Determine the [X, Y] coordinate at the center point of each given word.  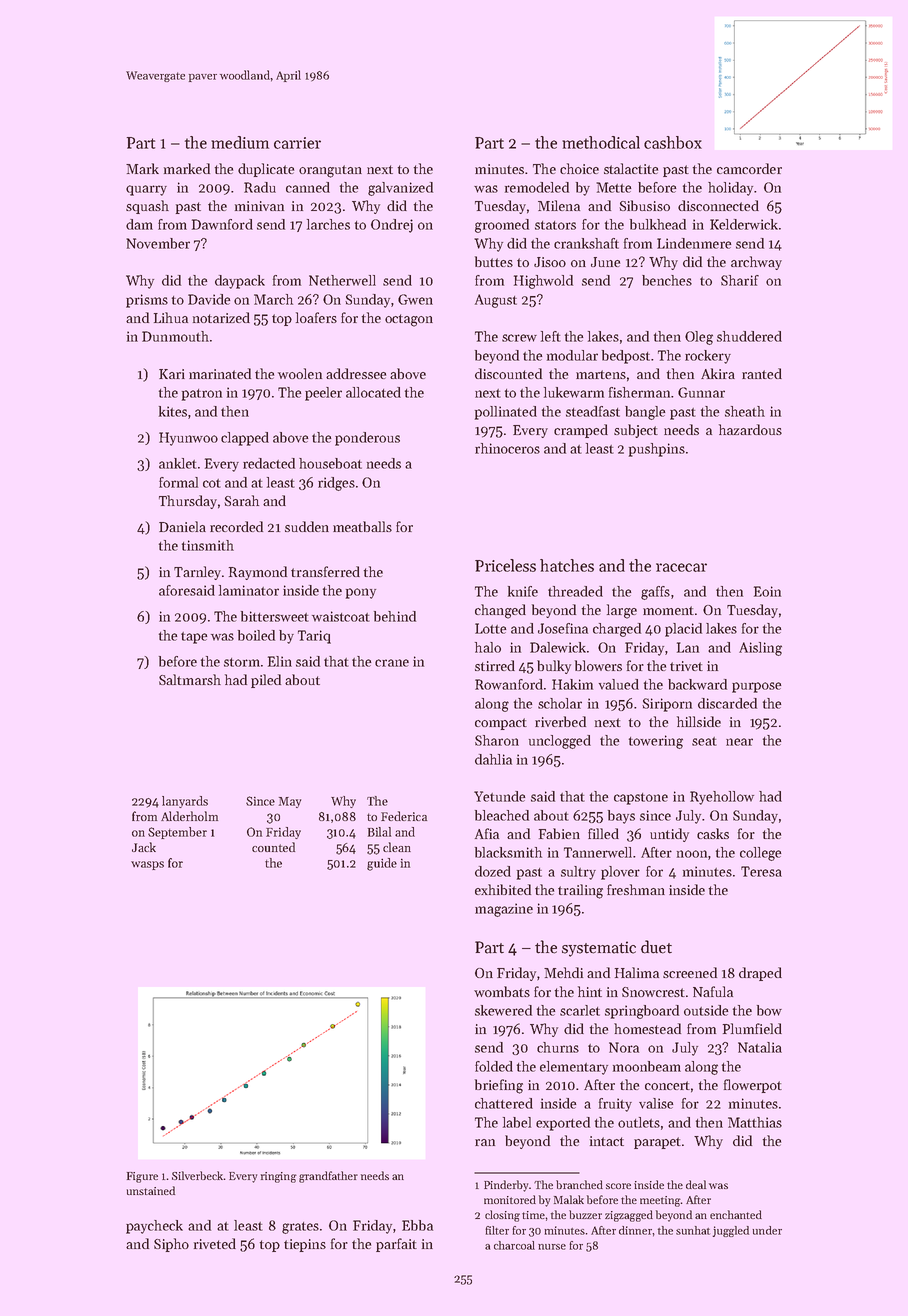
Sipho [171, 1245]
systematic [599, 949]
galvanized [400, 189]
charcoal [514, 1245]
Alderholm [189, 816]
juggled [730, 1231]
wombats [502, 991]
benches [667, 280]
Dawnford [222, 224]
